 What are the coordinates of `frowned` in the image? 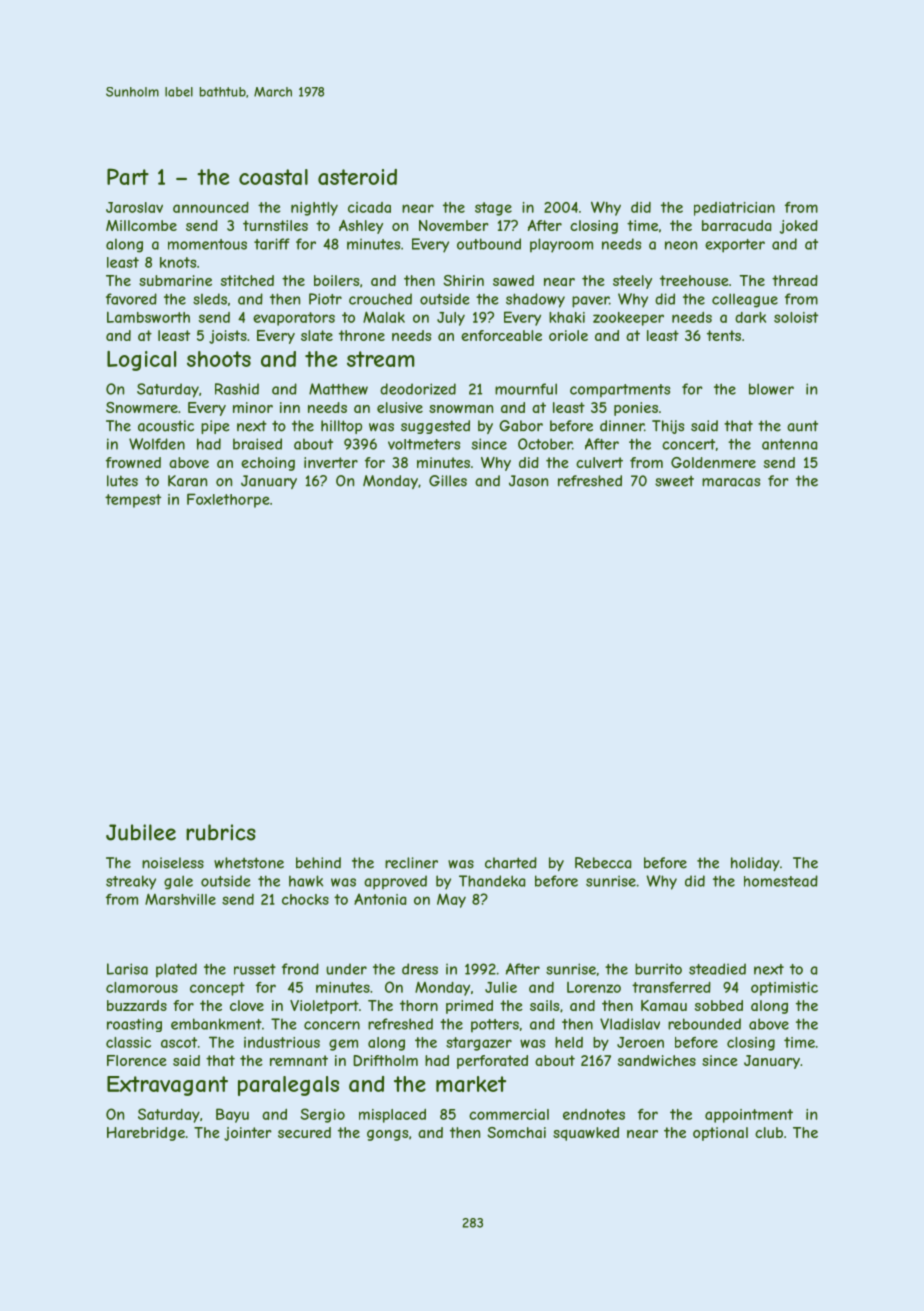 It's located at (133, 462).
